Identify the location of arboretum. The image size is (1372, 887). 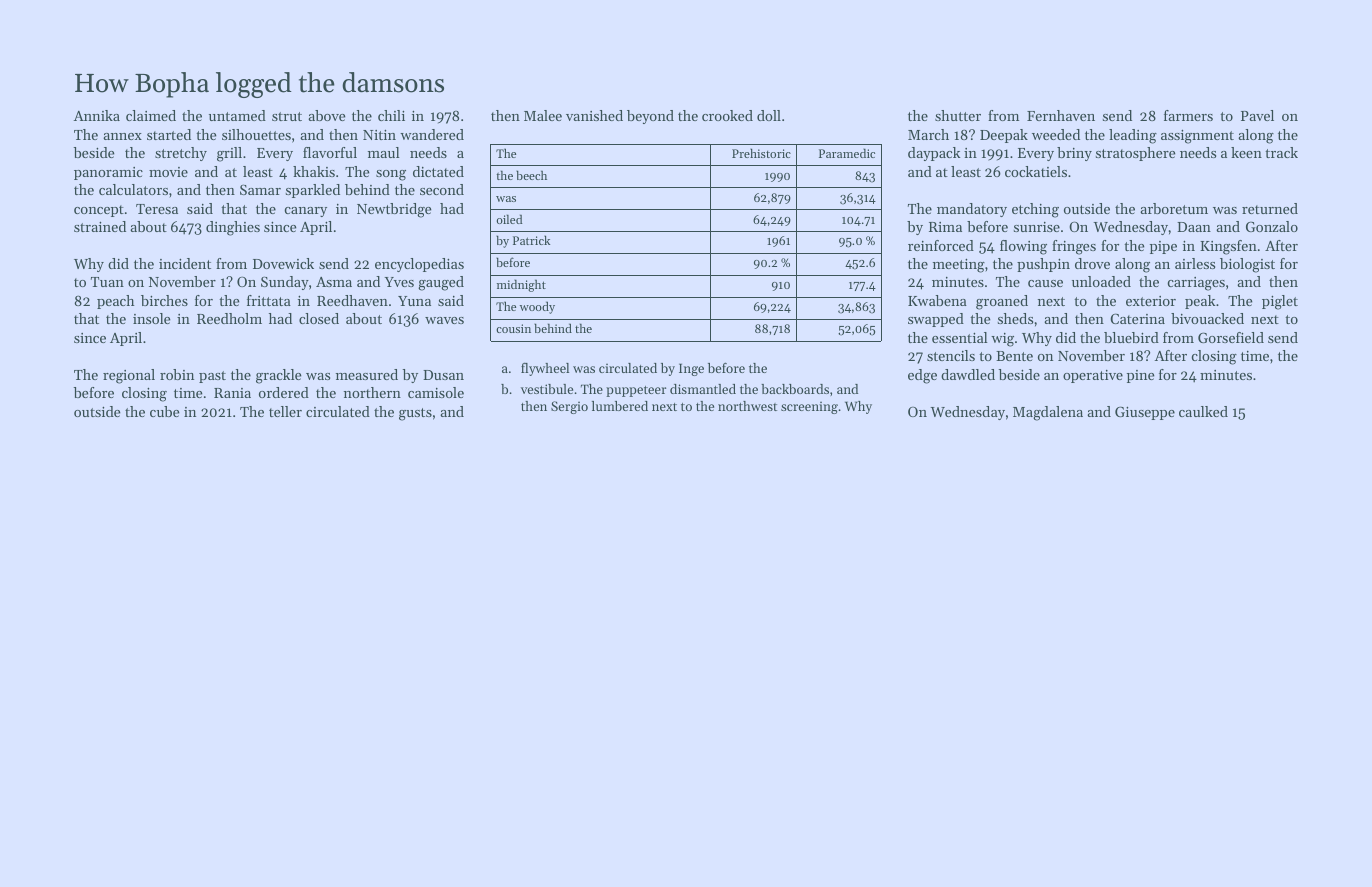
(1174, 208).
